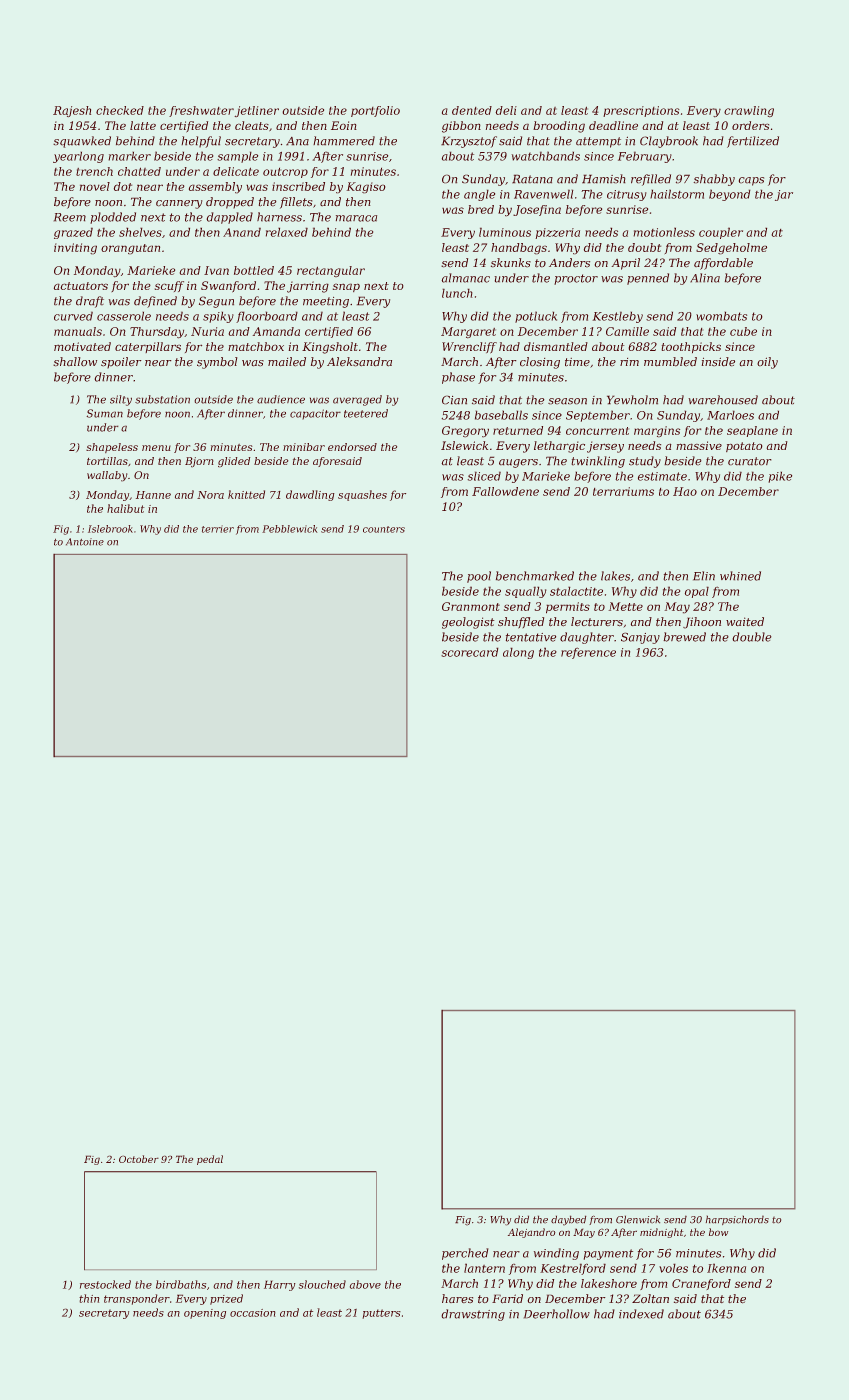 The width and height of the document is (849, 1400). I want to click on Glenwick, so click(638, 1219).
